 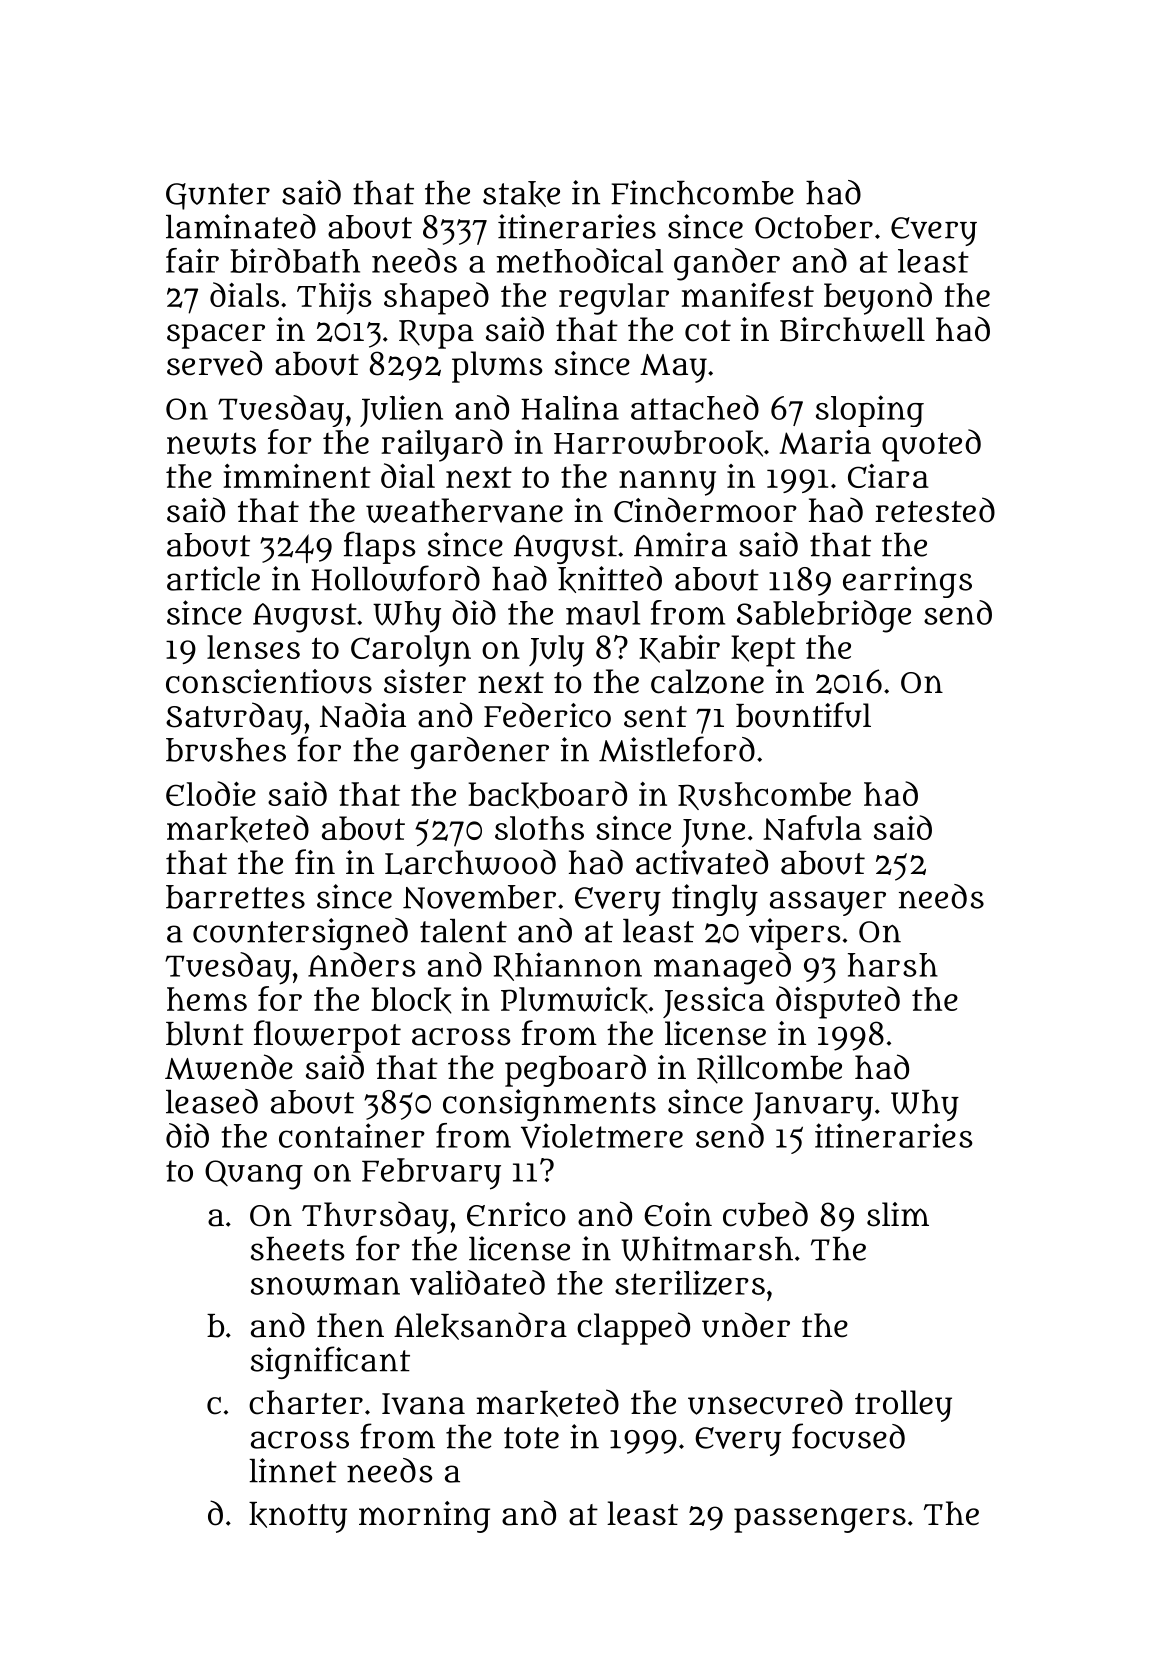 What do you see at coordinates (516, 1214) in the screenshot?
I see `Enrico` at bounding box center [516, 1214].
